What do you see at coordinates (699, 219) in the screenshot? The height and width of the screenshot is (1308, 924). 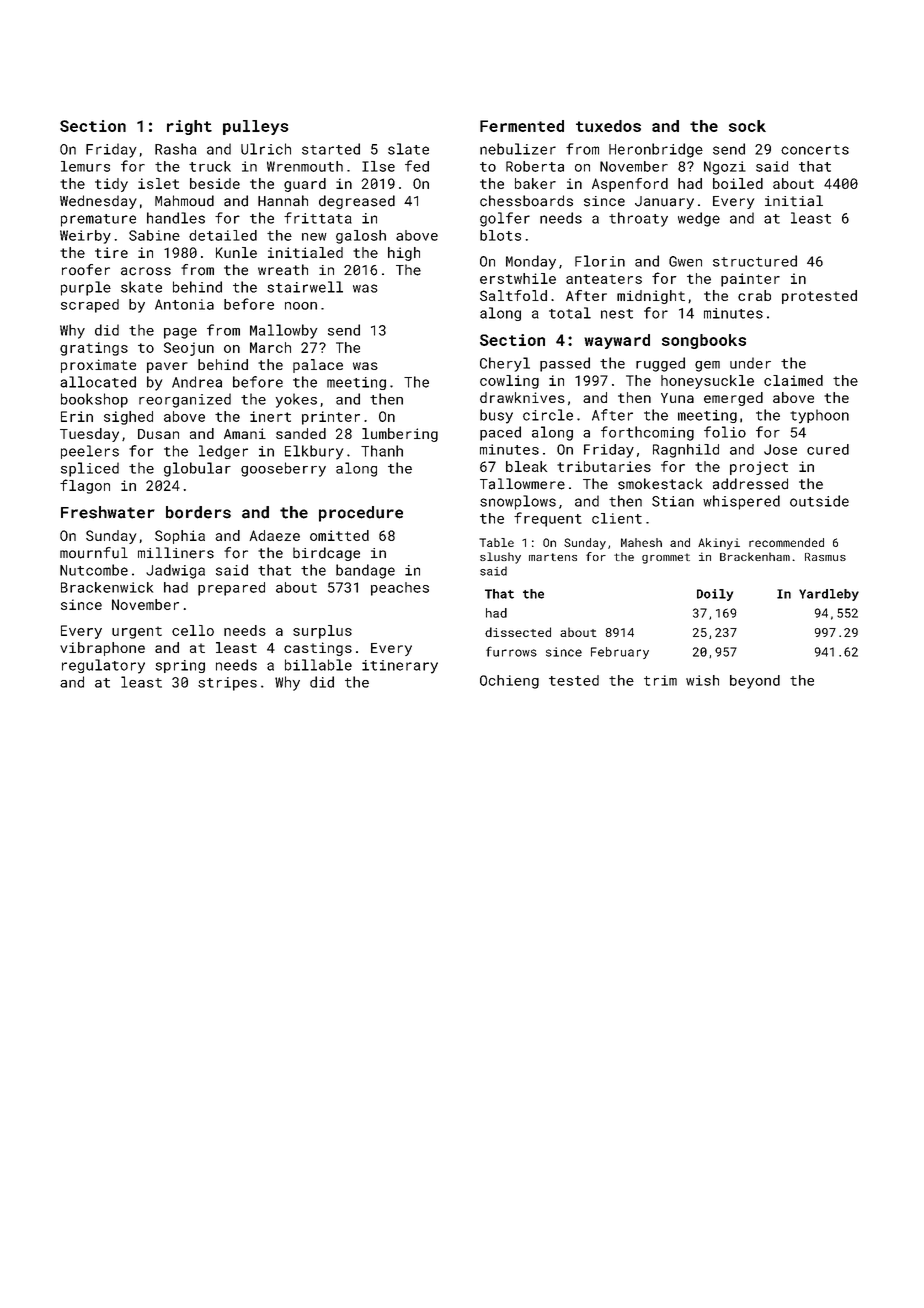 I see `wedge` at bounding box center [699, 219].
